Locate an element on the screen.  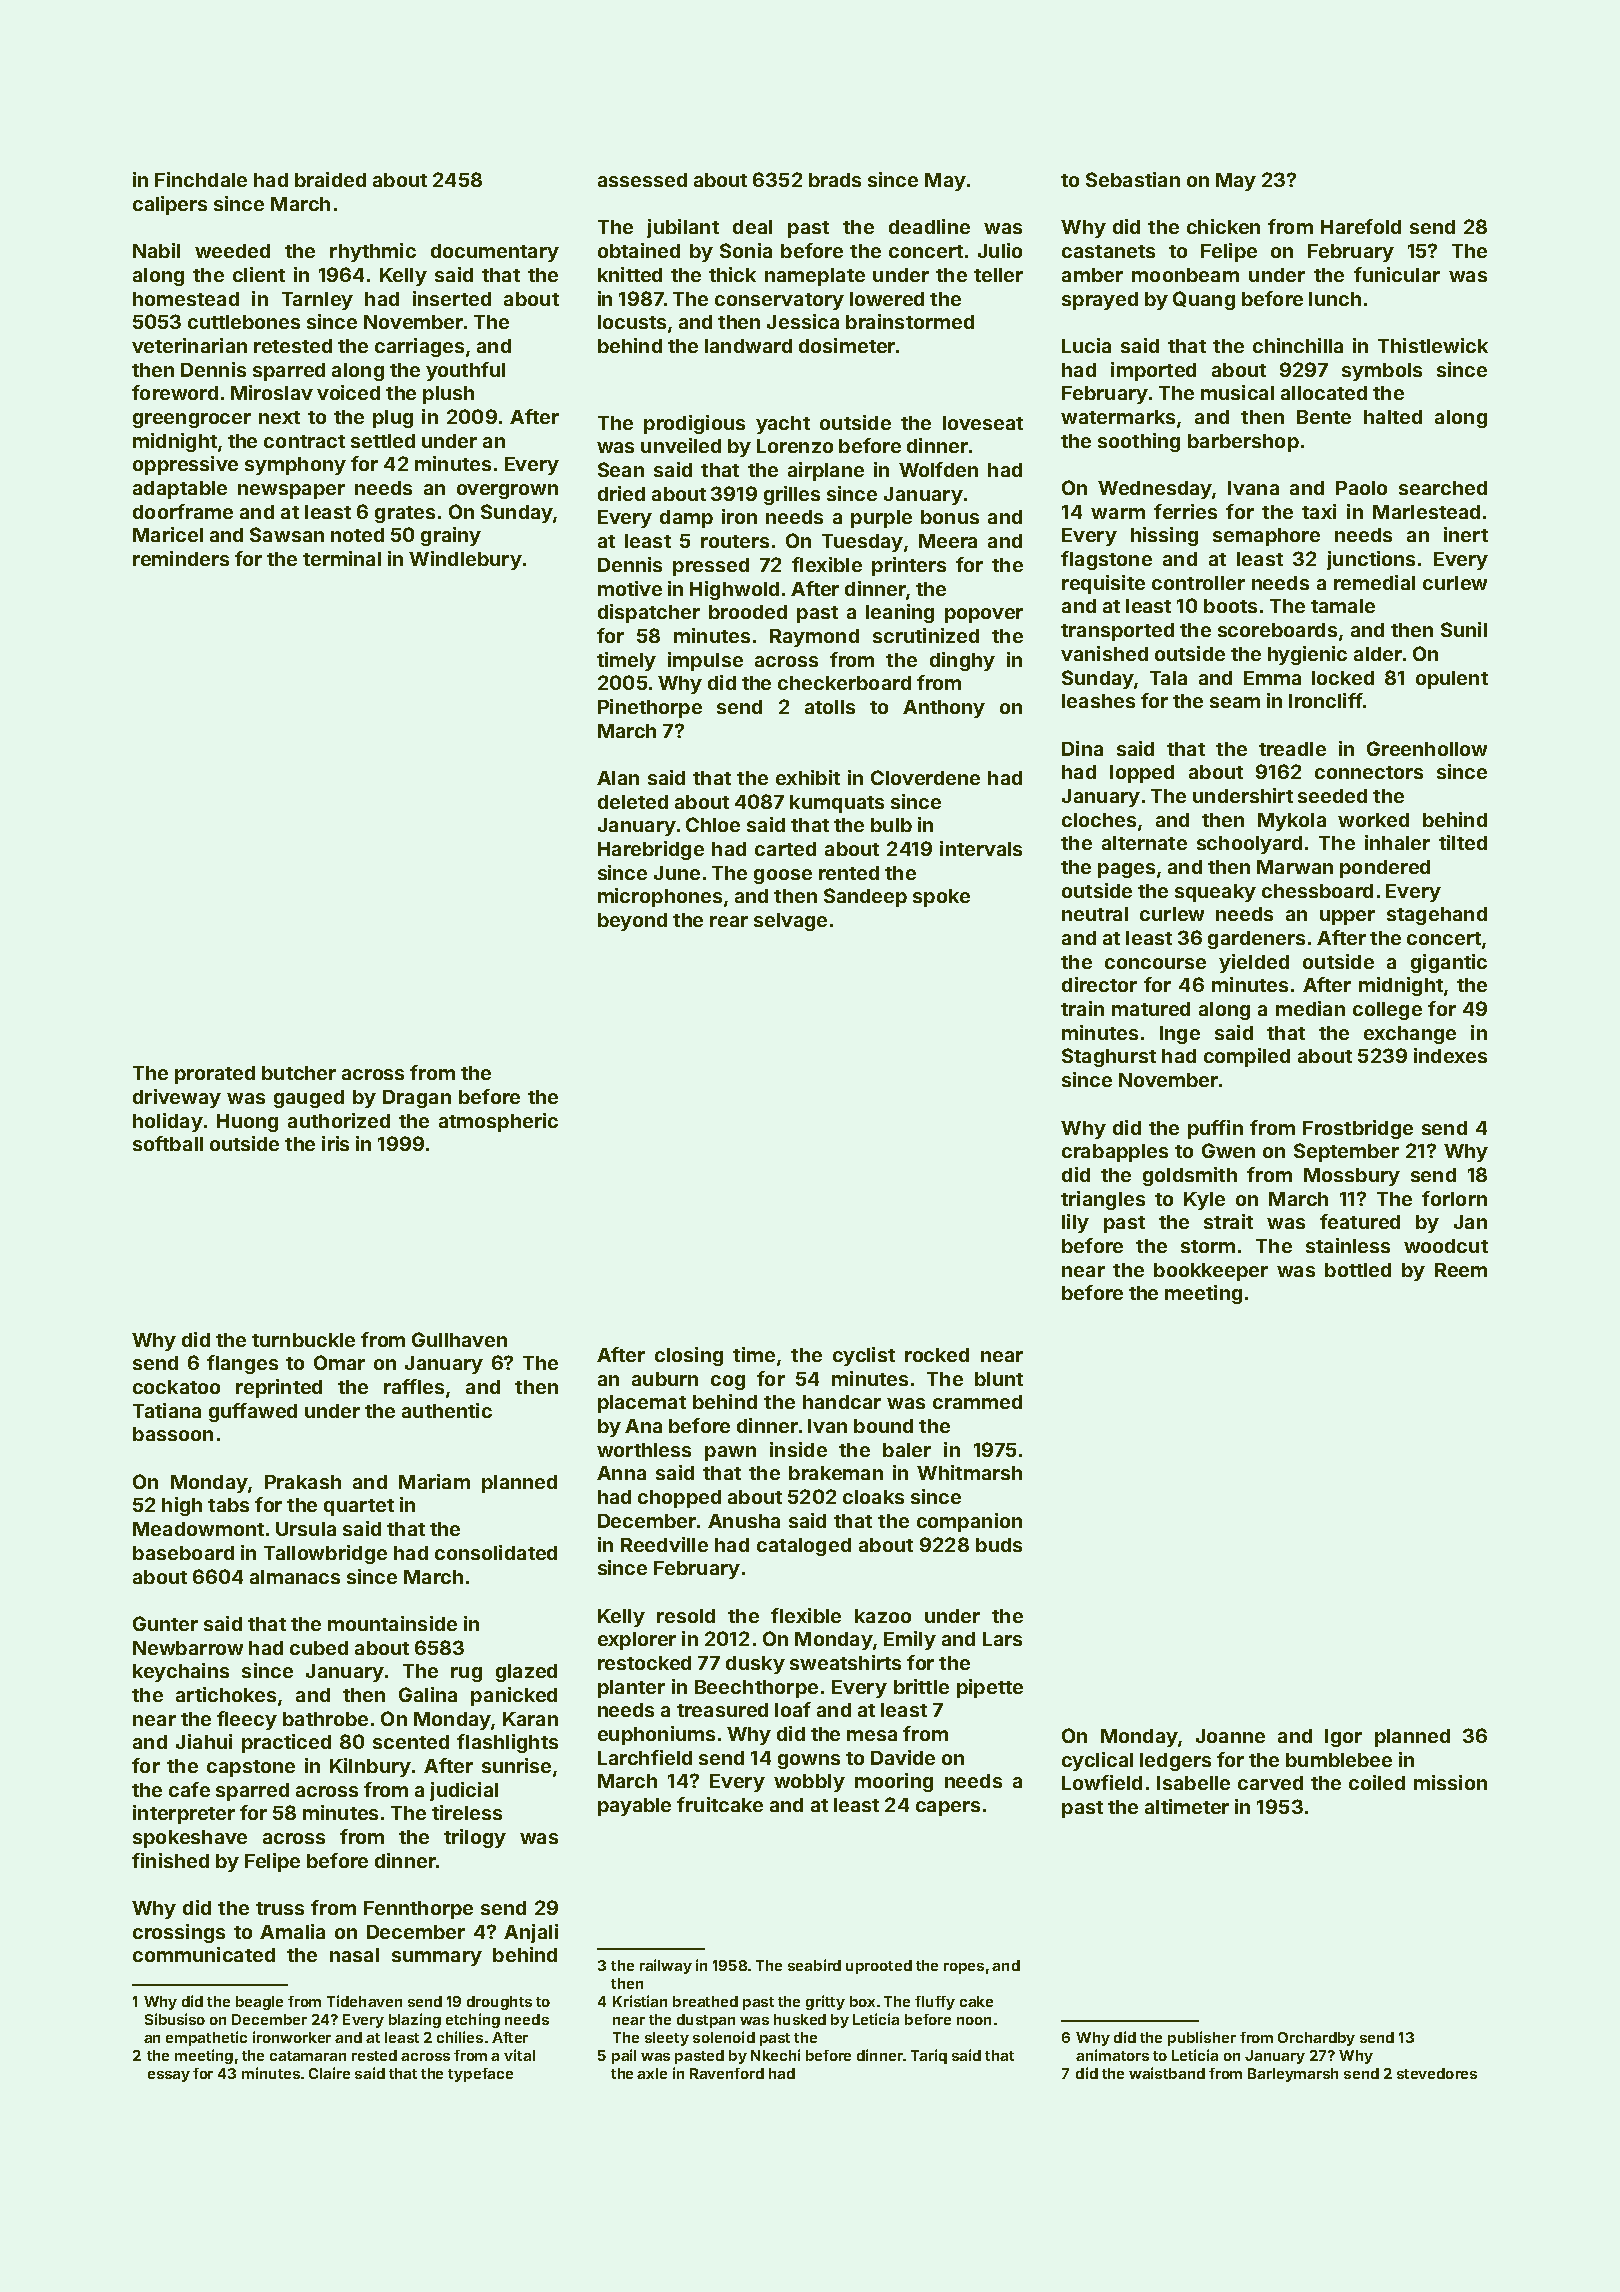
Dragan is located at coordinates (417, 1099).
